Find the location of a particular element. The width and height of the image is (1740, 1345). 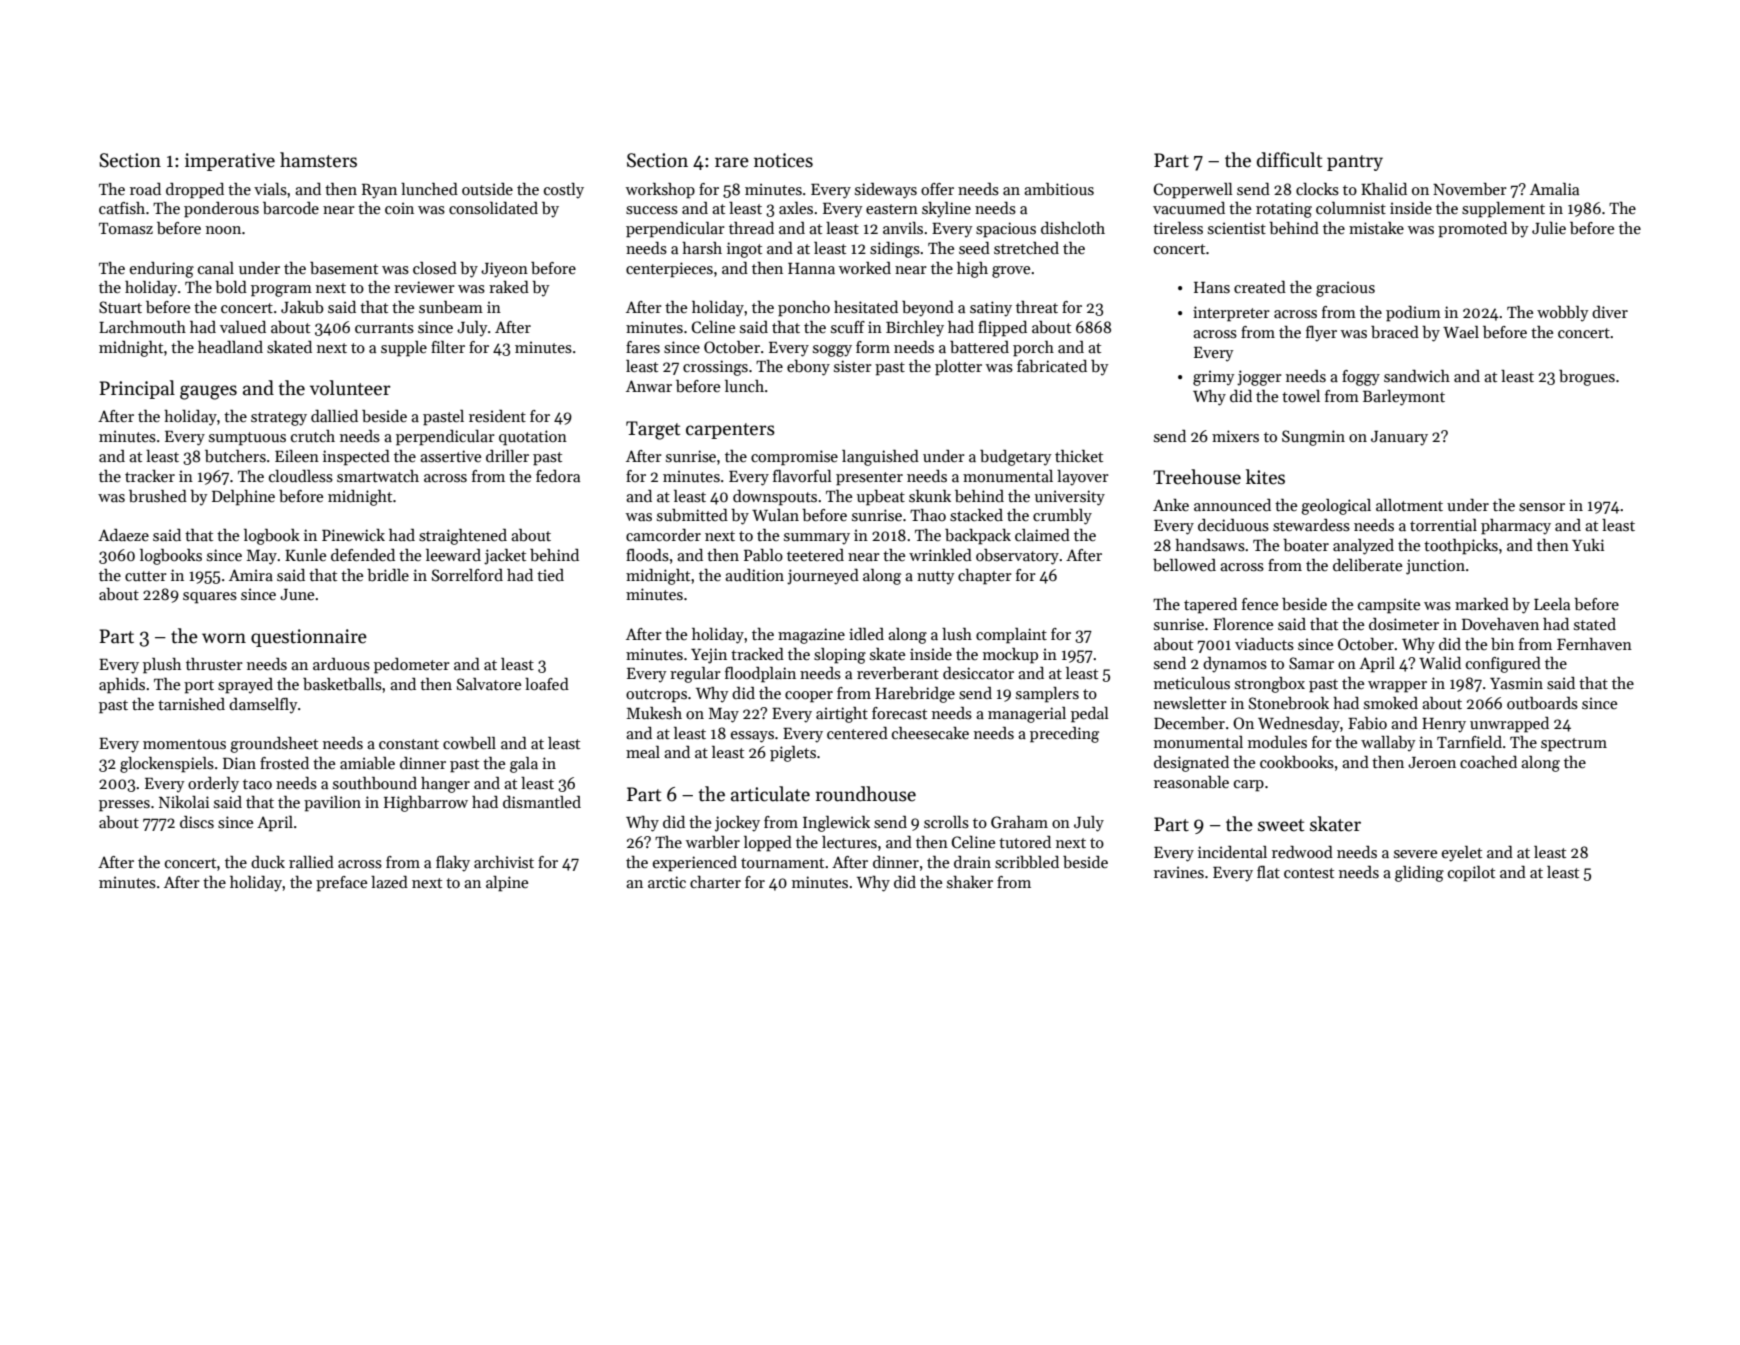

assertive is located at coordinates (450, 456).
